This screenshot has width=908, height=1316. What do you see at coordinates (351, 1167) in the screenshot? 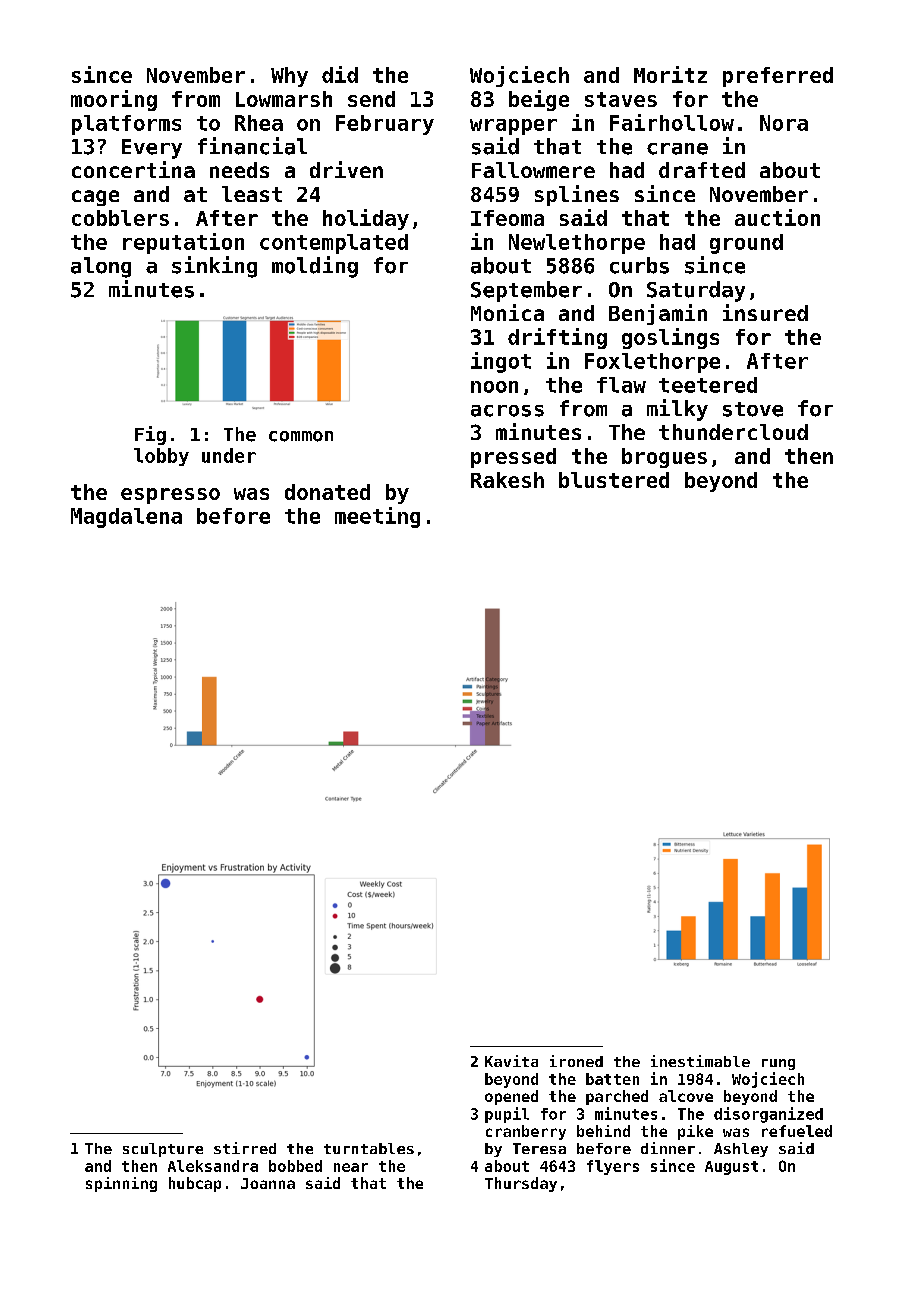
I see `near` at bounding box center [351, 1167].
